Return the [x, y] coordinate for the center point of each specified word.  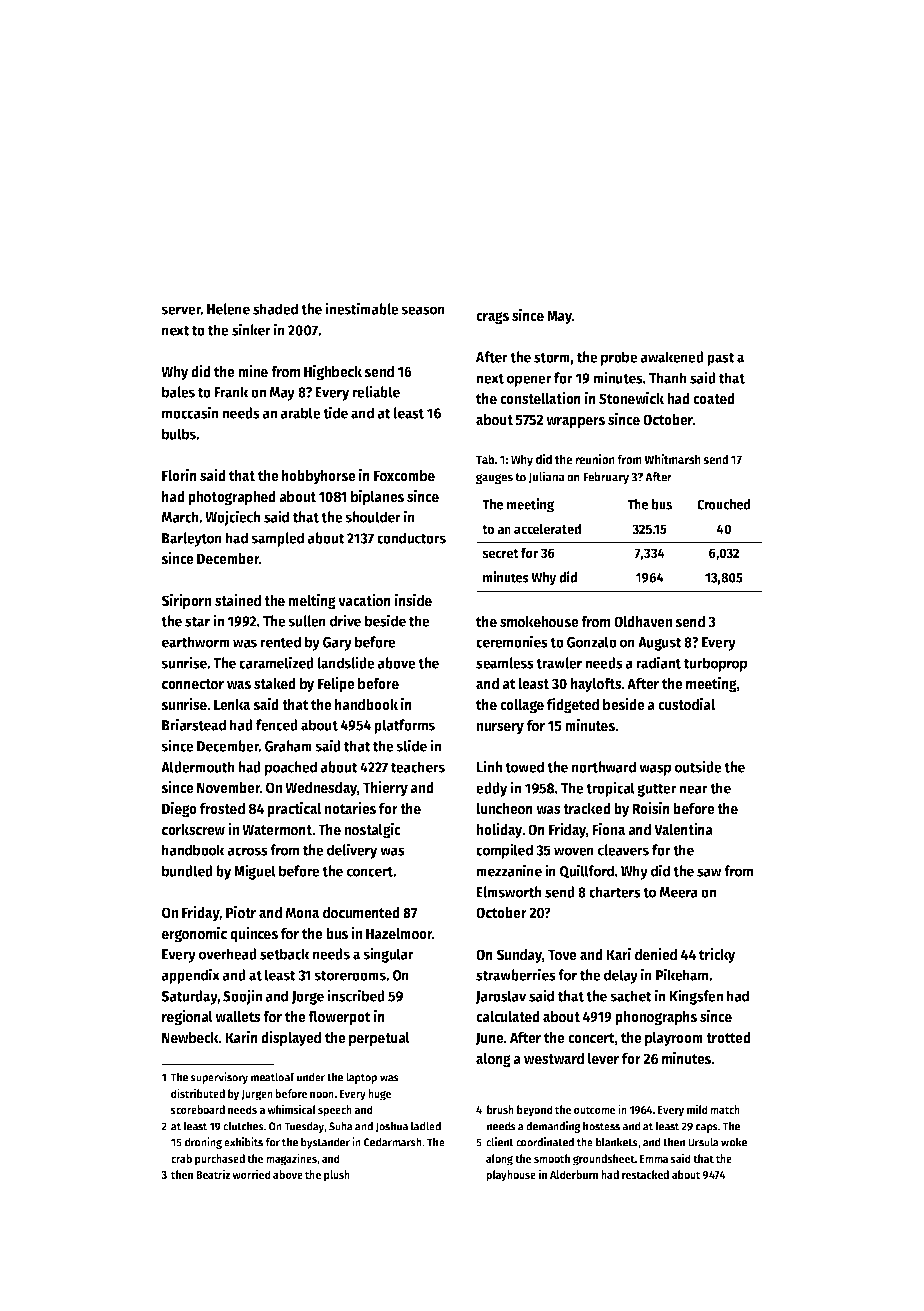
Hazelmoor [399, 933]
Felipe [336, 685]
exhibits [243, 1142]
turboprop [715, 664]
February [606, 478]
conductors [411, 538]
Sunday [519, 956]
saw [709, 872]
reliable [376, 391]
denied [656, 954]
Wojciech [232, 518]
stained [238, 600]
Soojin [242, 997]
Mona [302, 913]
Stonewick [631, 398]
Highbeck [333, 373]
